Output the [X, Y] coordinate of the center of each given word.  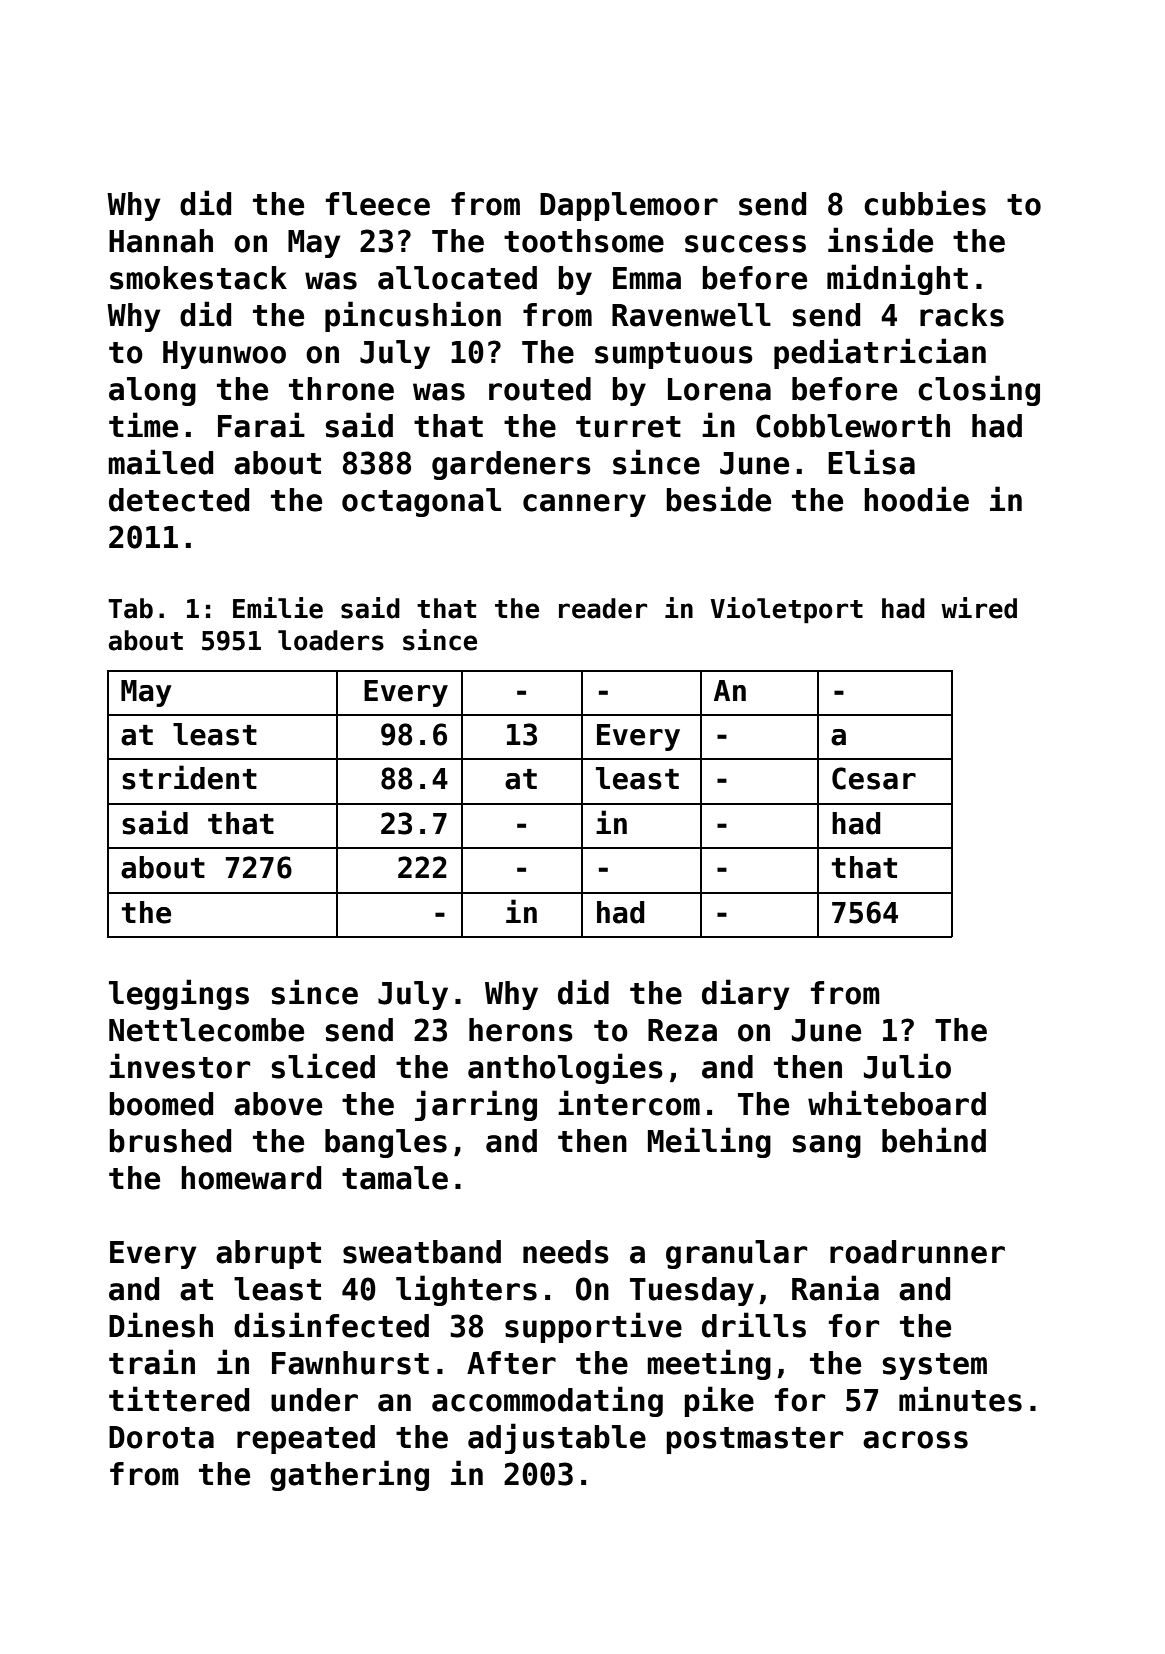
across [915, 1440]
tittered [179, 1399]
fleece [378, 204]
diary [746, 994]
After [511, 1363]
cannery [584, 505]
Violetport [787, 610]
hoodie [916, 499]
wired [979, 608]
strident [189, 777]
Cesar [874, 778]
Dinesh [161, 1325]
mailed [161, 462]
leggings [179, 994]
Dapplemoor [629, 206]
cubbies [925, 203]
